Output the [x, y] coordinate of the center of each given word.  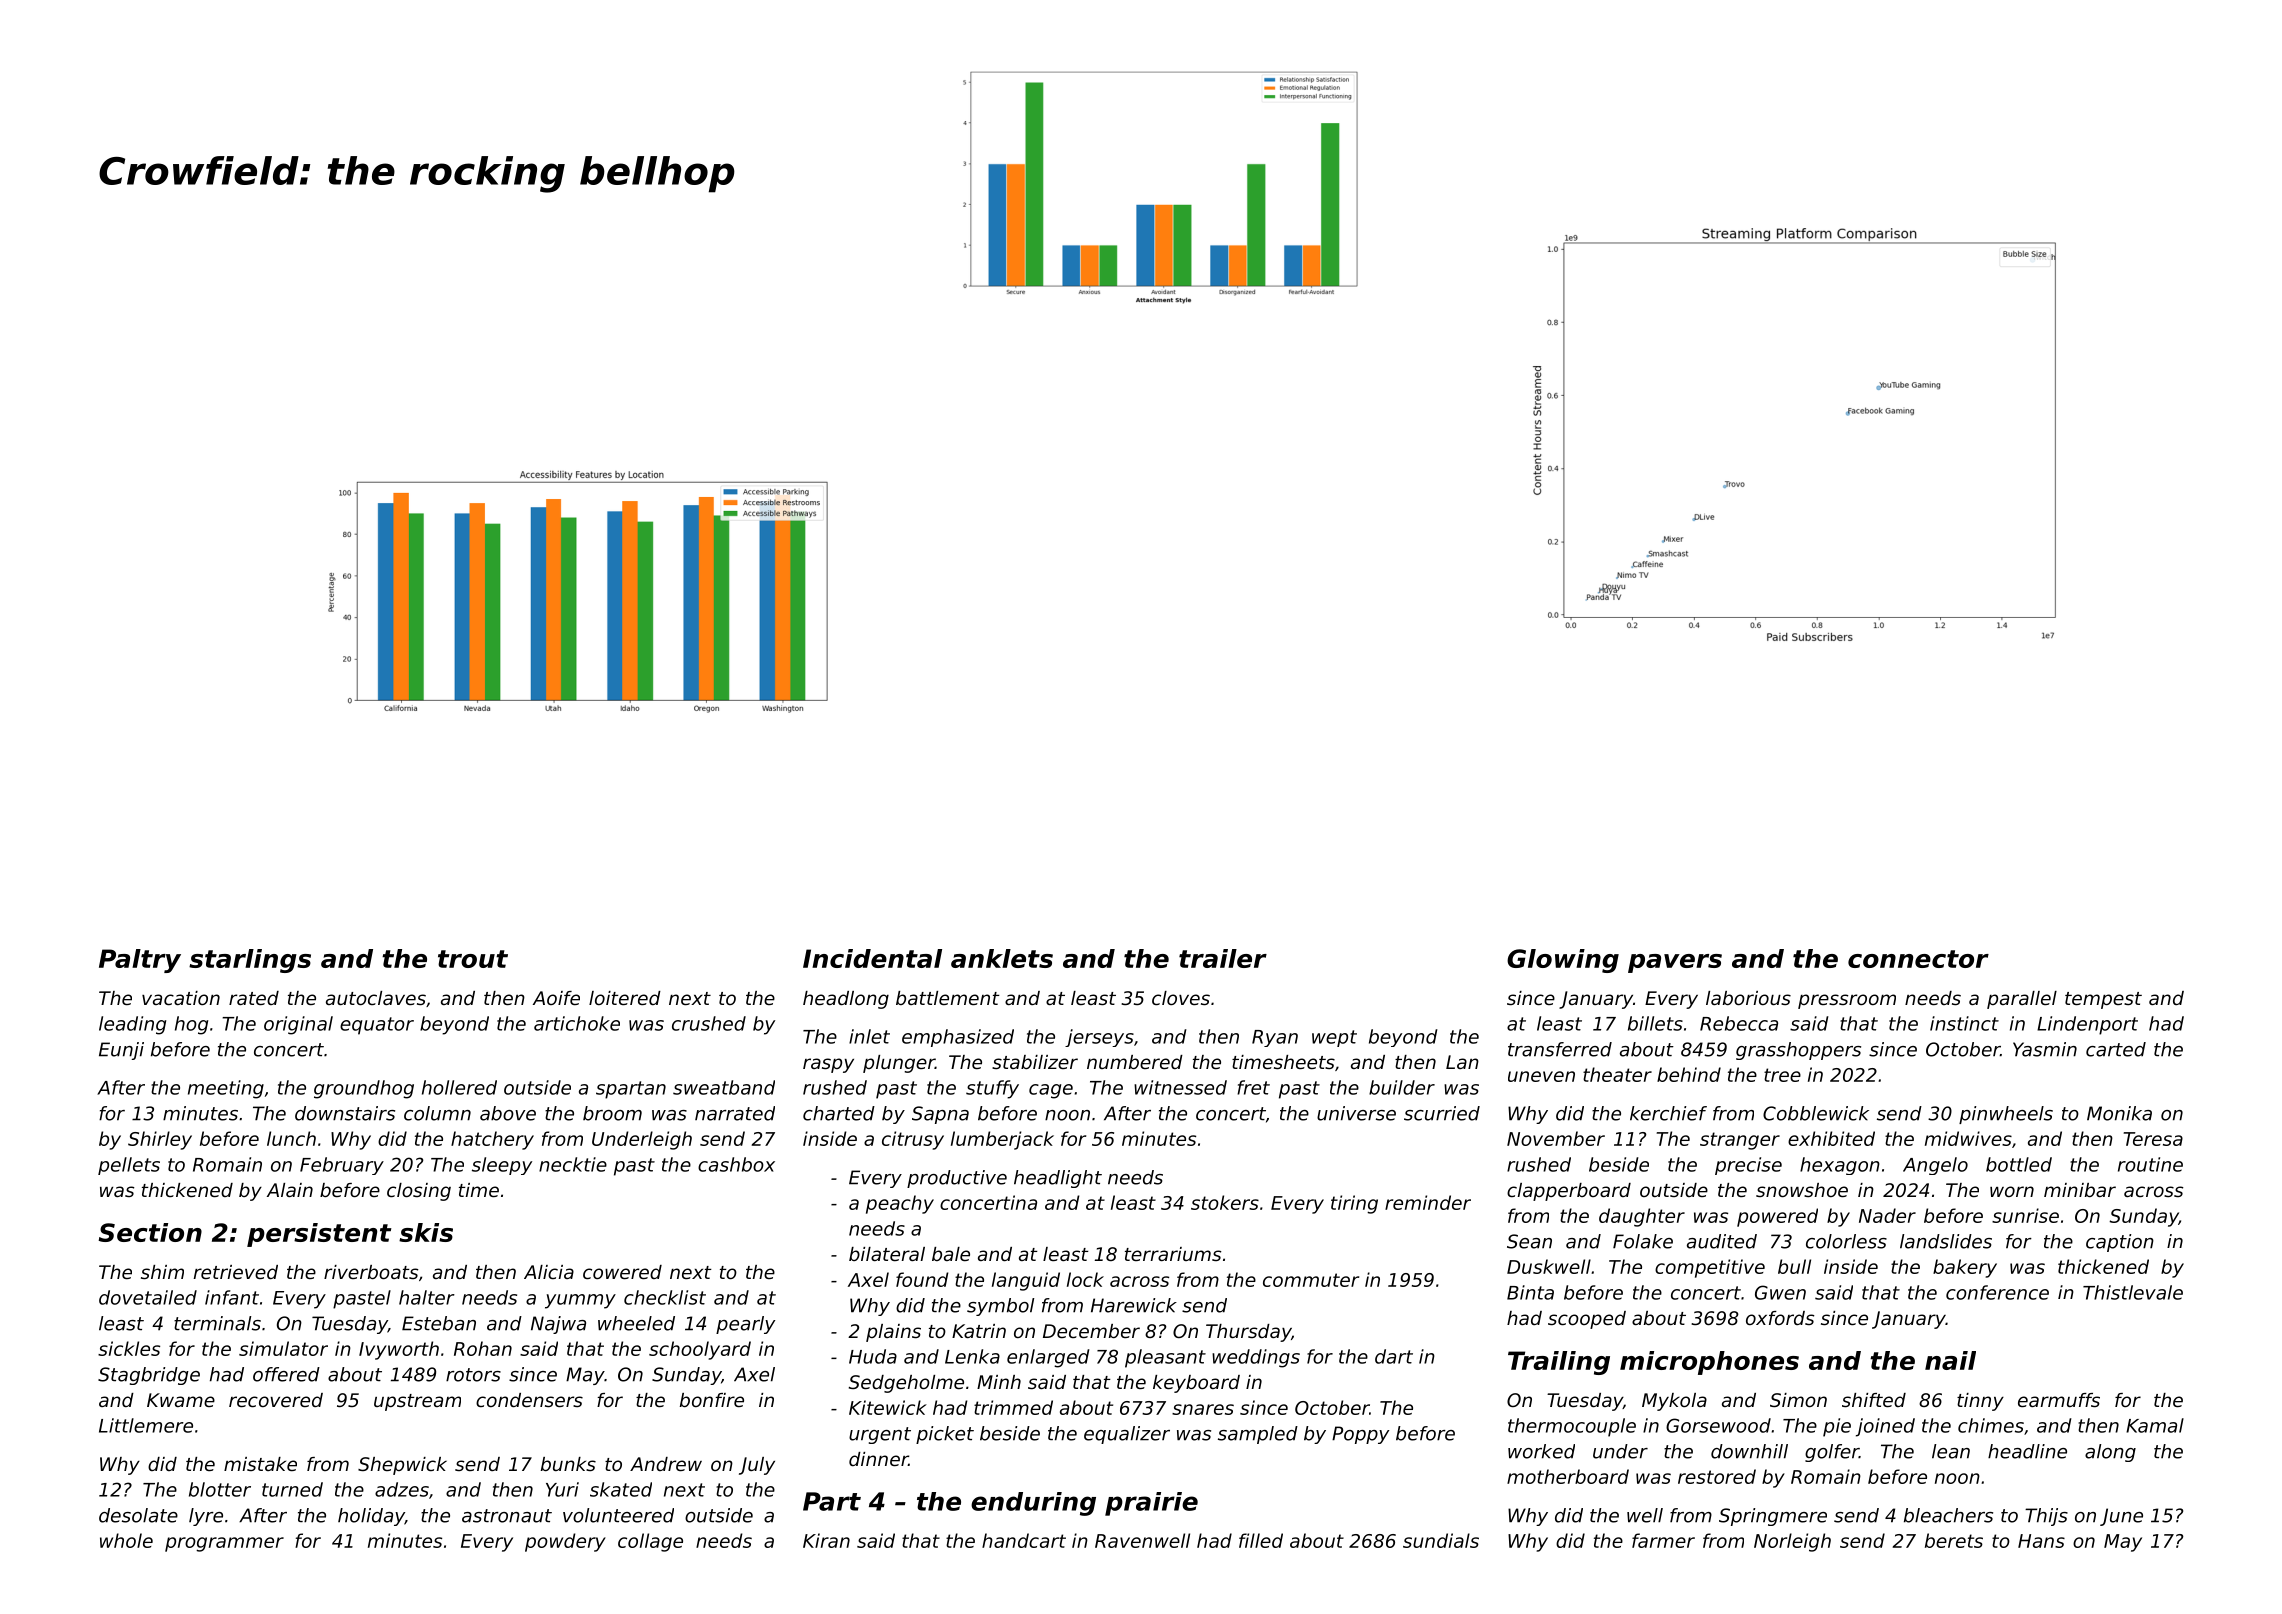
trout [473, 959]
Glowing [1563, 961]
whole [126, 1540]
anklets [1002, 958]
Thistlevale [2133, 1292]
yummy [580, 1301]
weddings [1256, 1358]
